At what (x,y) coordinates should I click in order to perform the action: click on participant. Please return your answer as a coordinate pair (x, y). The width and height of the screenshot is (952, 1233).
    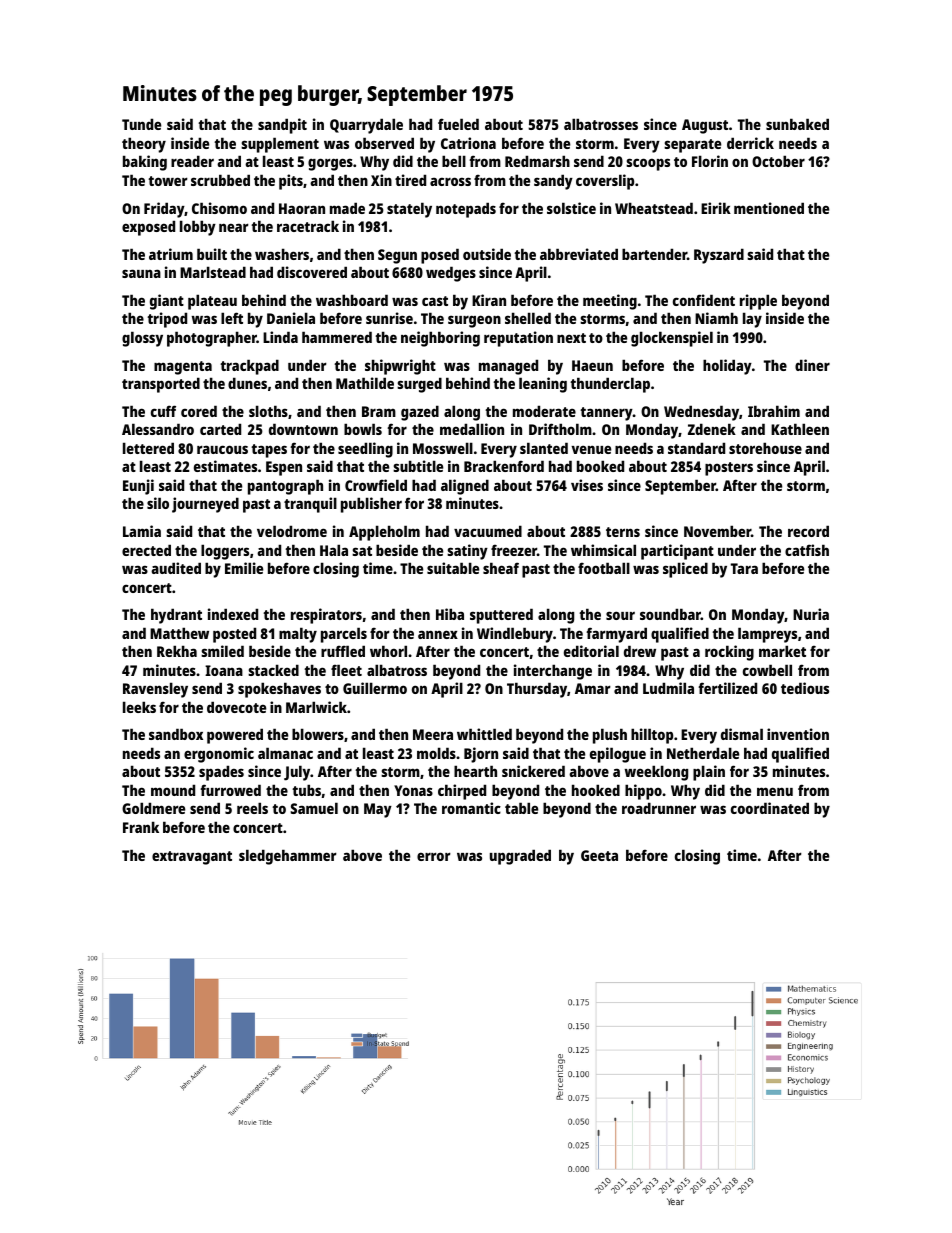
    Looking at the image, I should click on (677, 552).
